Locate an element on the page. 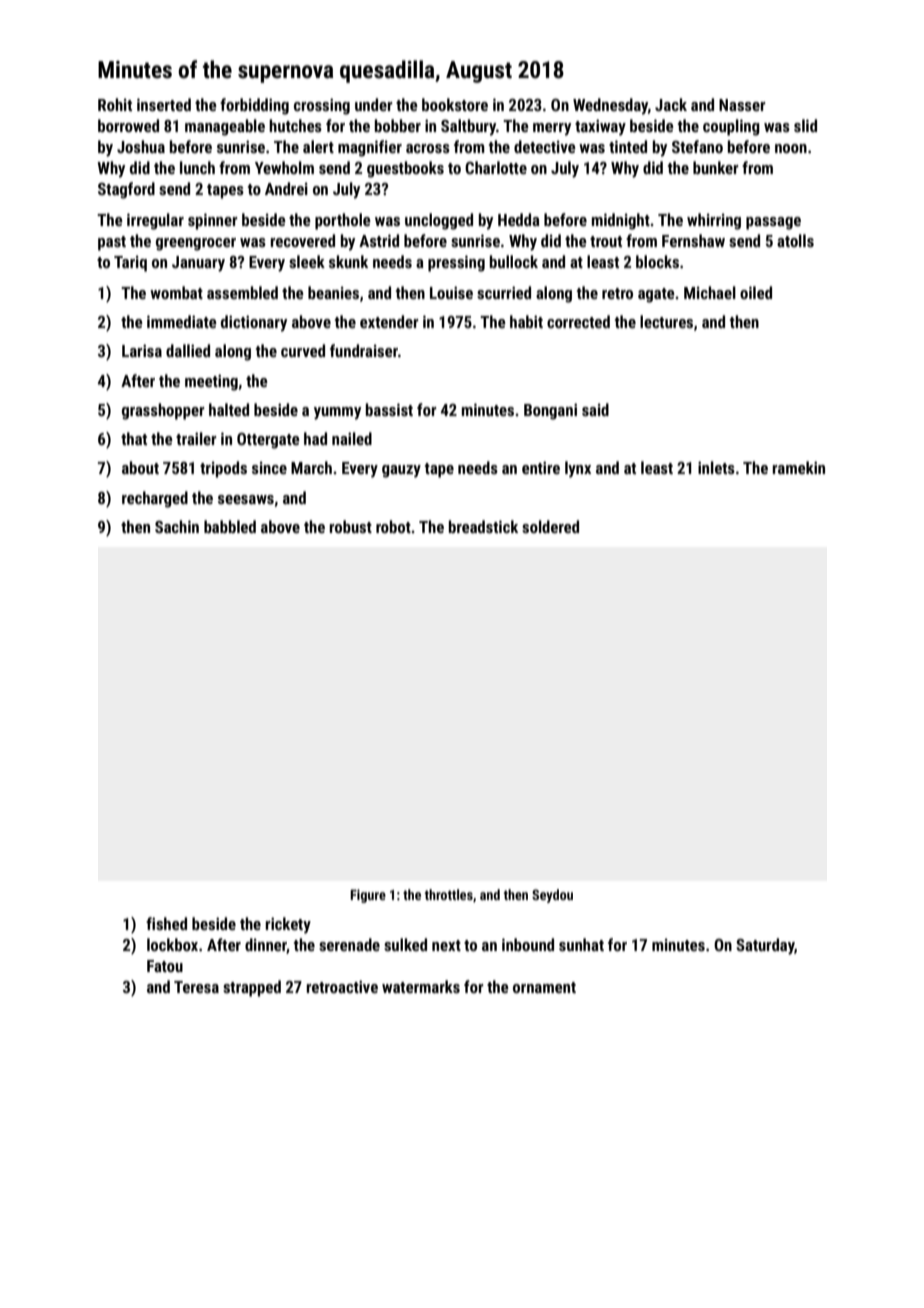 This document has width=924, height=1308. bookstore is located at coordinates (455, 104).
